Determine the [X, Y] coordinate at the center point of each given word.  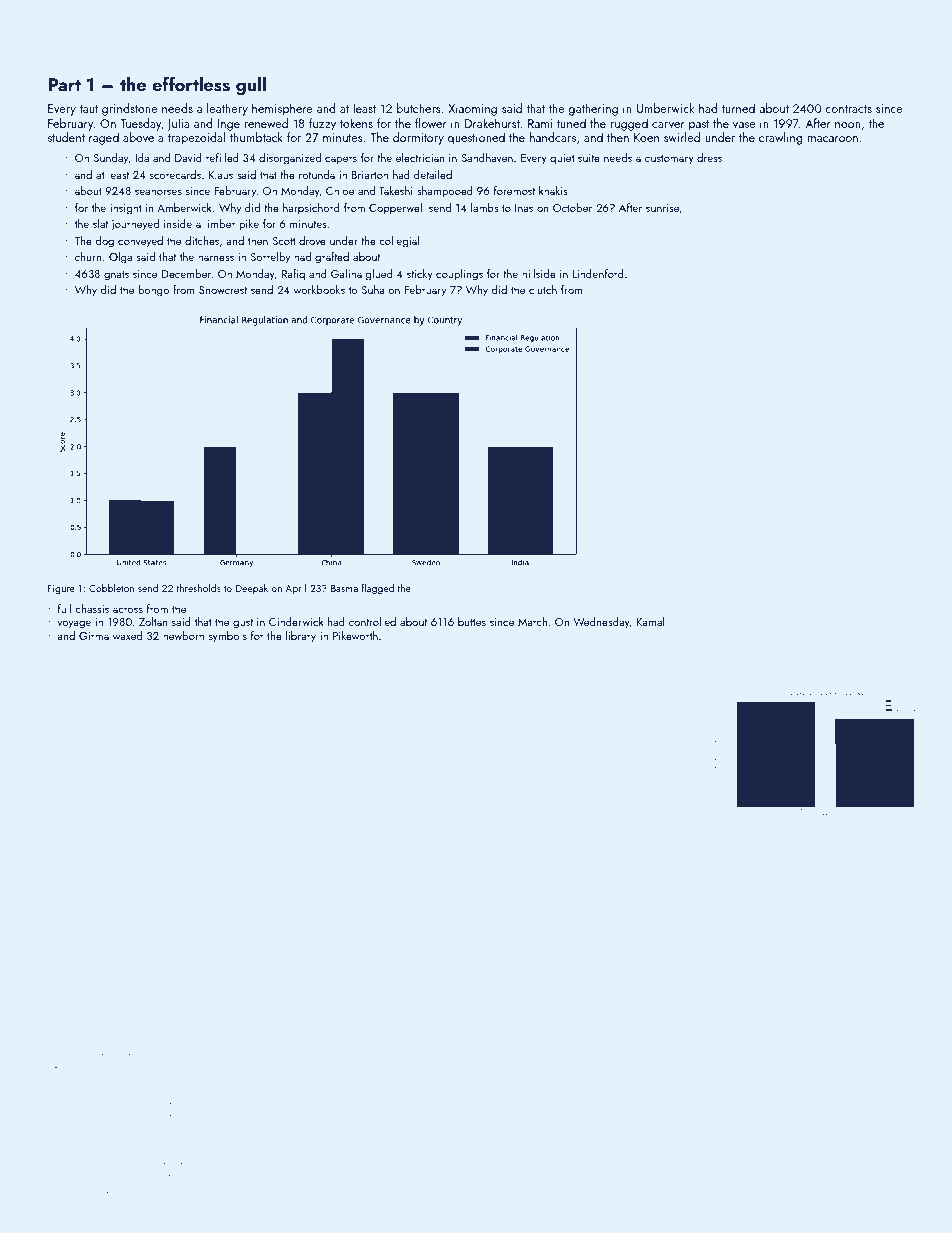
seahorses [158, 190]
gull [251, 86]
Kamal [650, 621]
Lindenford [598, 273]
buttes [472, 621]
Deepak [251, 589]
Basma [344, 588]
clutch [543, 289]
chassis [92, 608]
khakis [553, 190]
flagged [377, 589]
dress [709, 157]
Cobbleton [111, 588]
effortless [191, 84]
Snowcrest [223, 290]
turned [738, 108]
